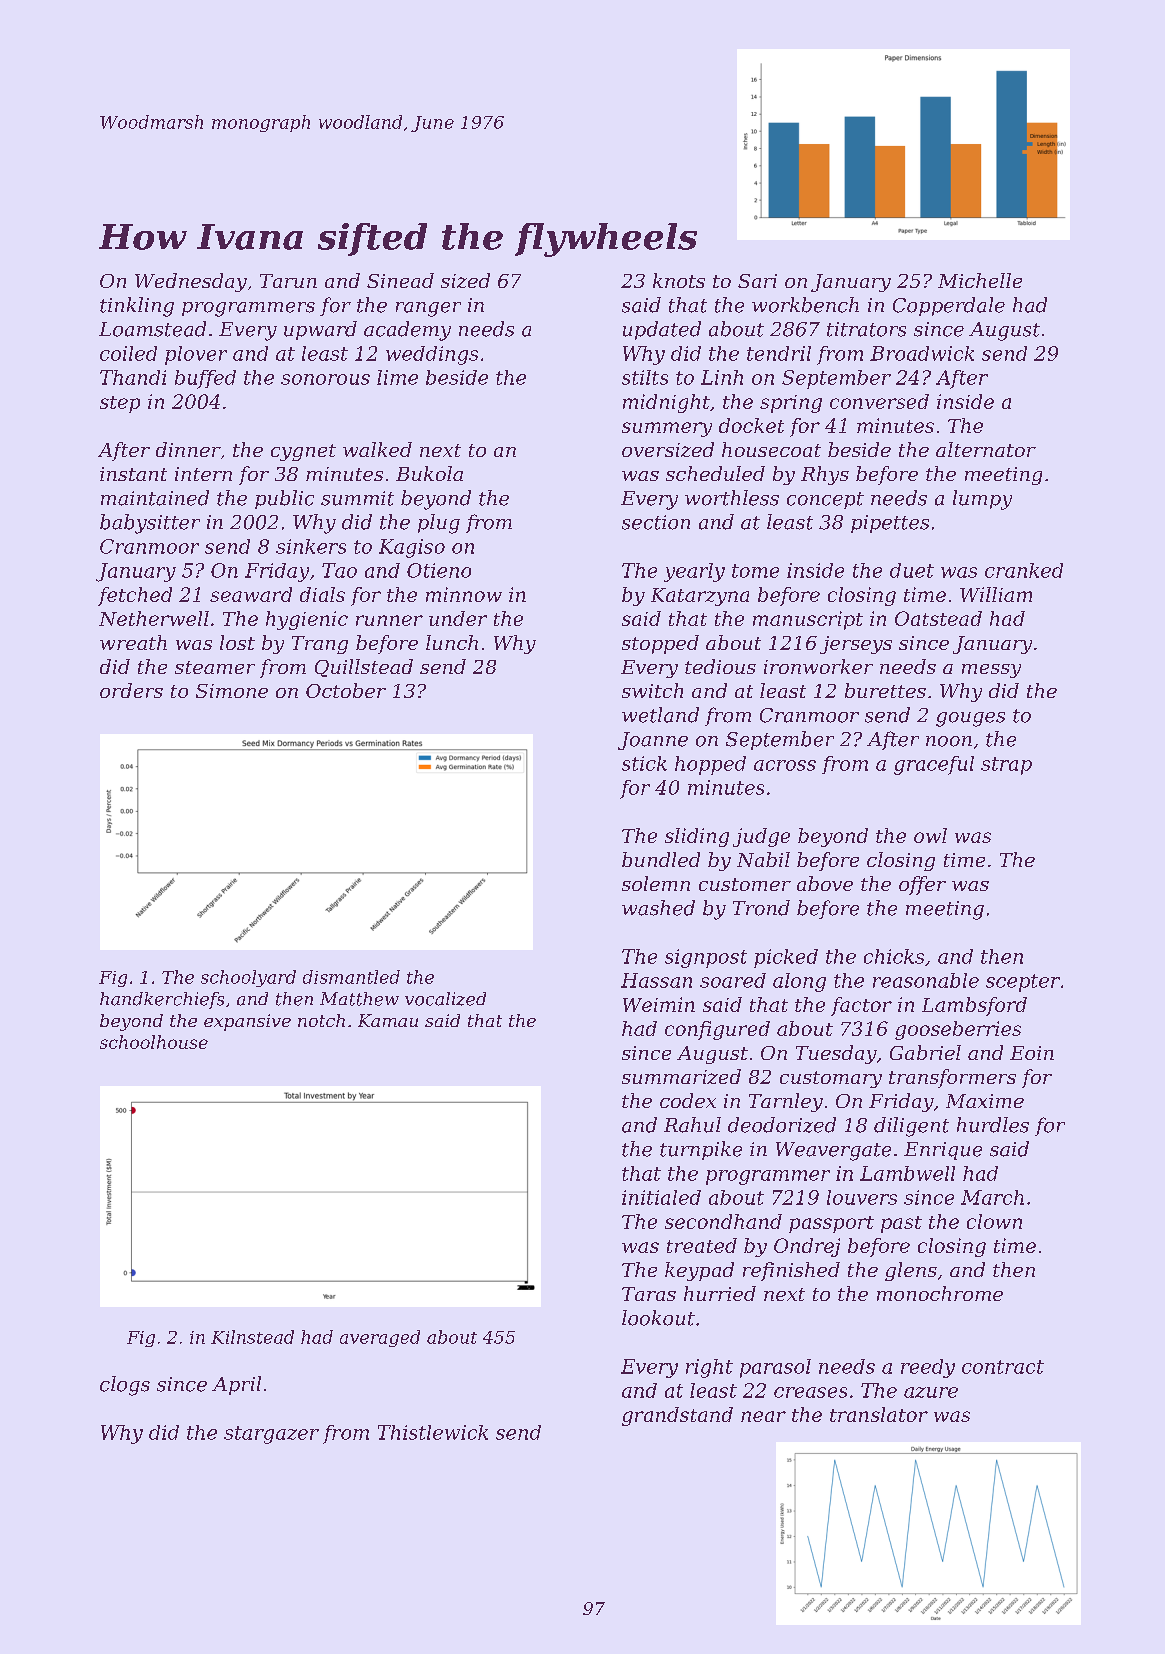 This page has height=1654, width=1165. I want to click on stick, so click(644, 763).
